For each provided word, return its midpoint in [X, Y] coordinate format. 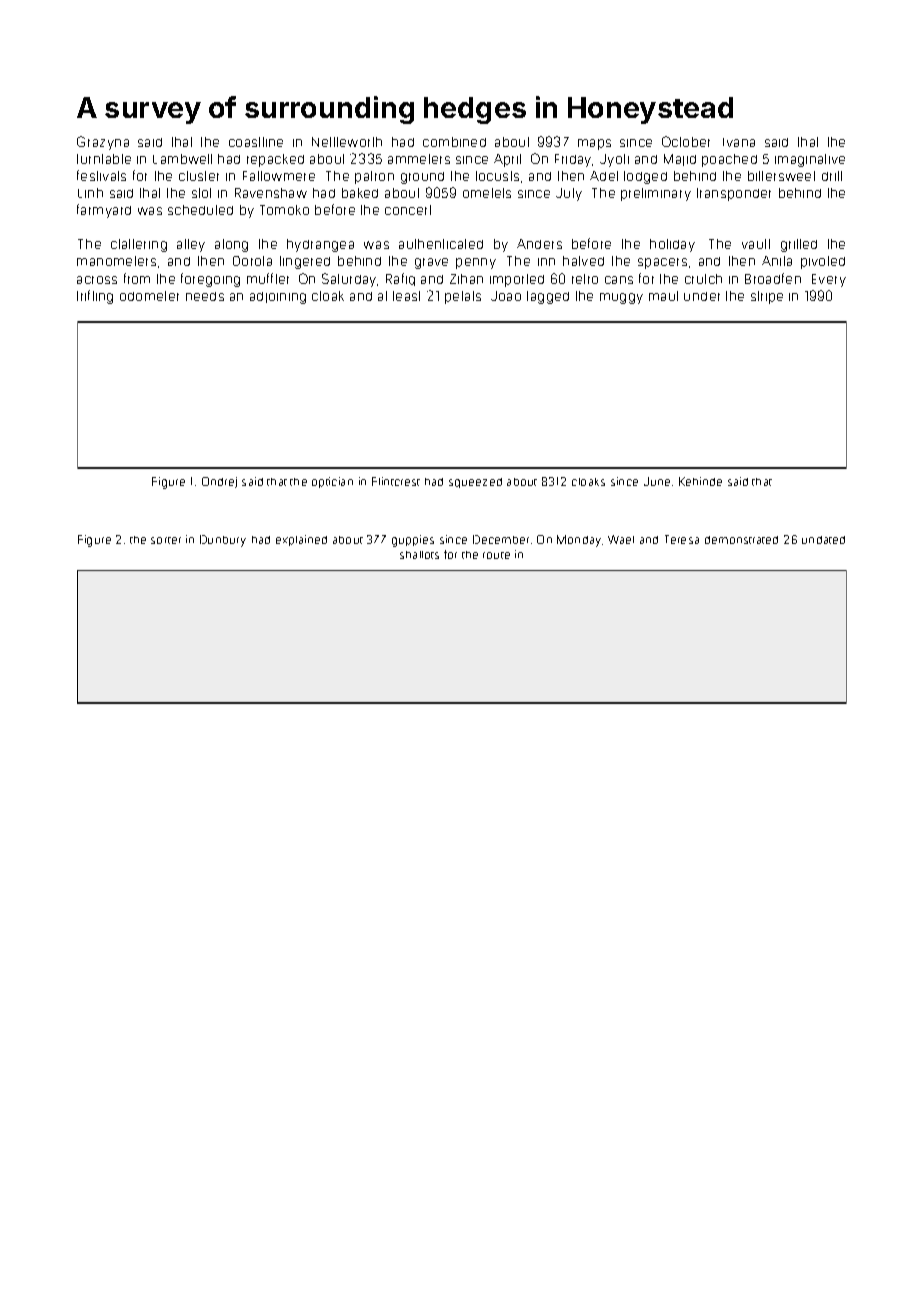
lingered [305, 262]
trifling [95, 297]
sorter [166, 540]
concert [408, 210]
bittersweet [781, 176]
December [501, 539]
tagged [548, 297]
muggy [621, 298]
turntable [104, 159]
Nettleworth [347, 142]
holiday [672, 245]
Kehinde [700, 481]
